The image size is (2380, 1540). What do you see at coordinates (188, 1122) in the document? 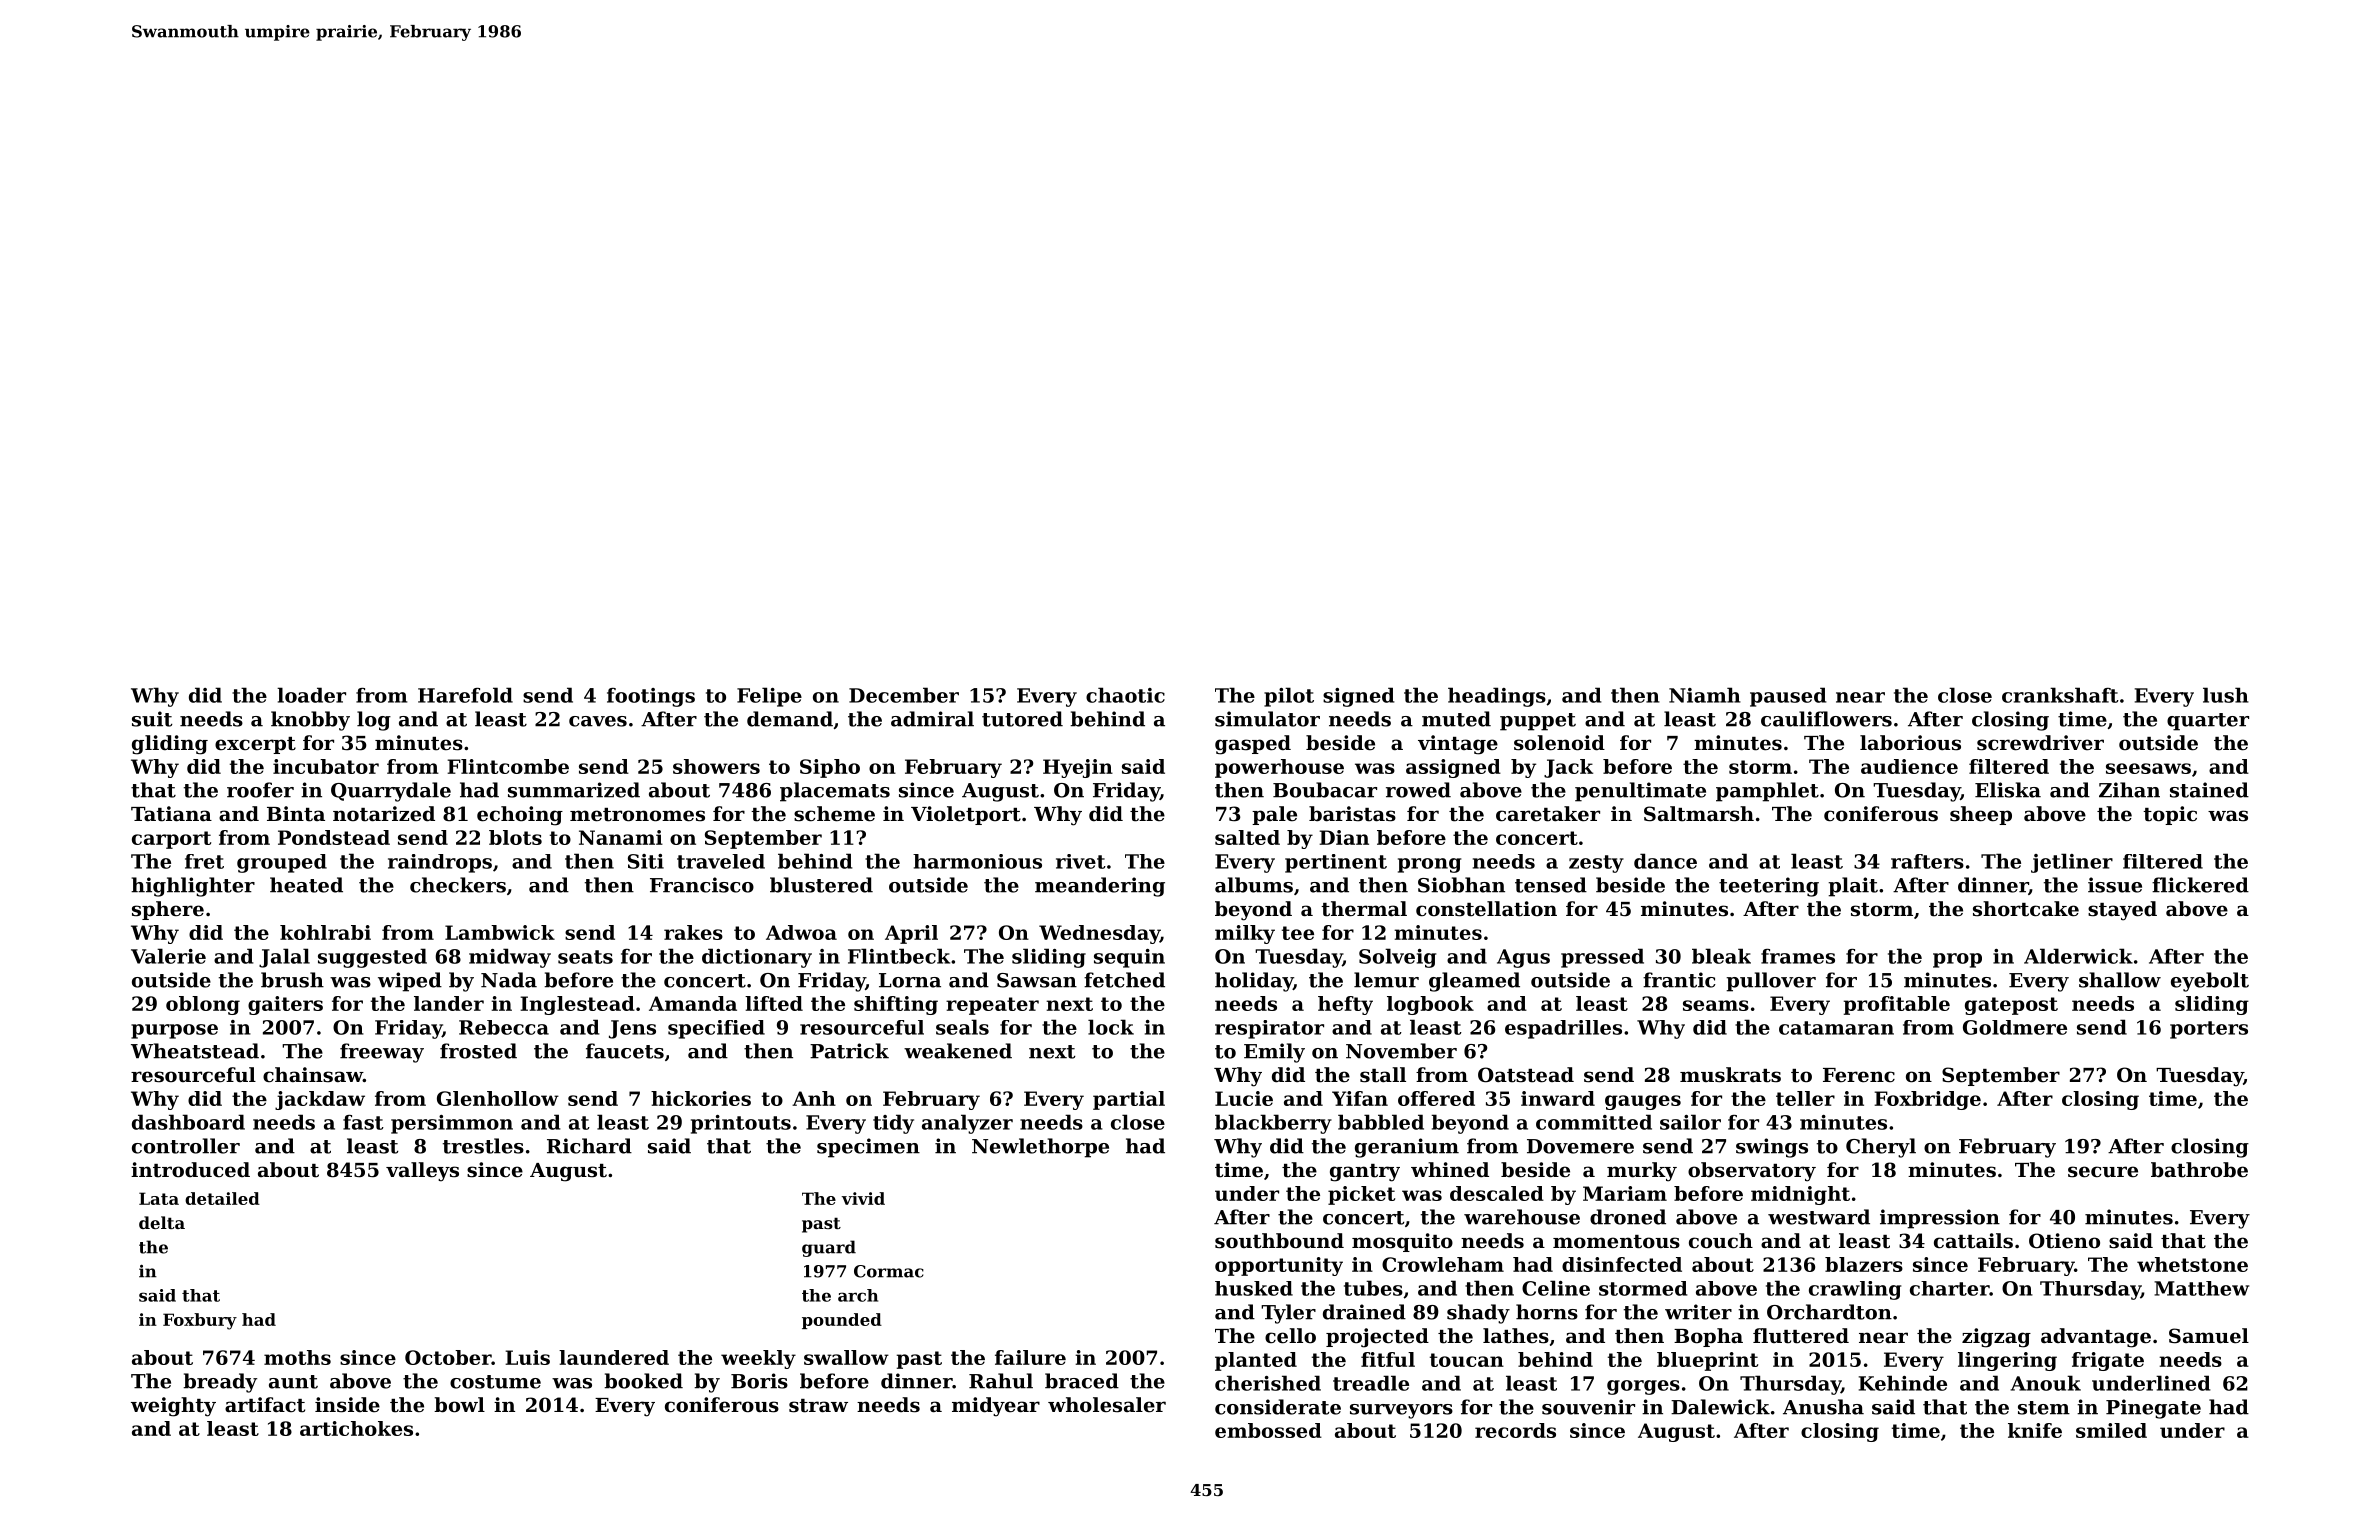
I see `dashboard` at bounding box center [188, 1122].
